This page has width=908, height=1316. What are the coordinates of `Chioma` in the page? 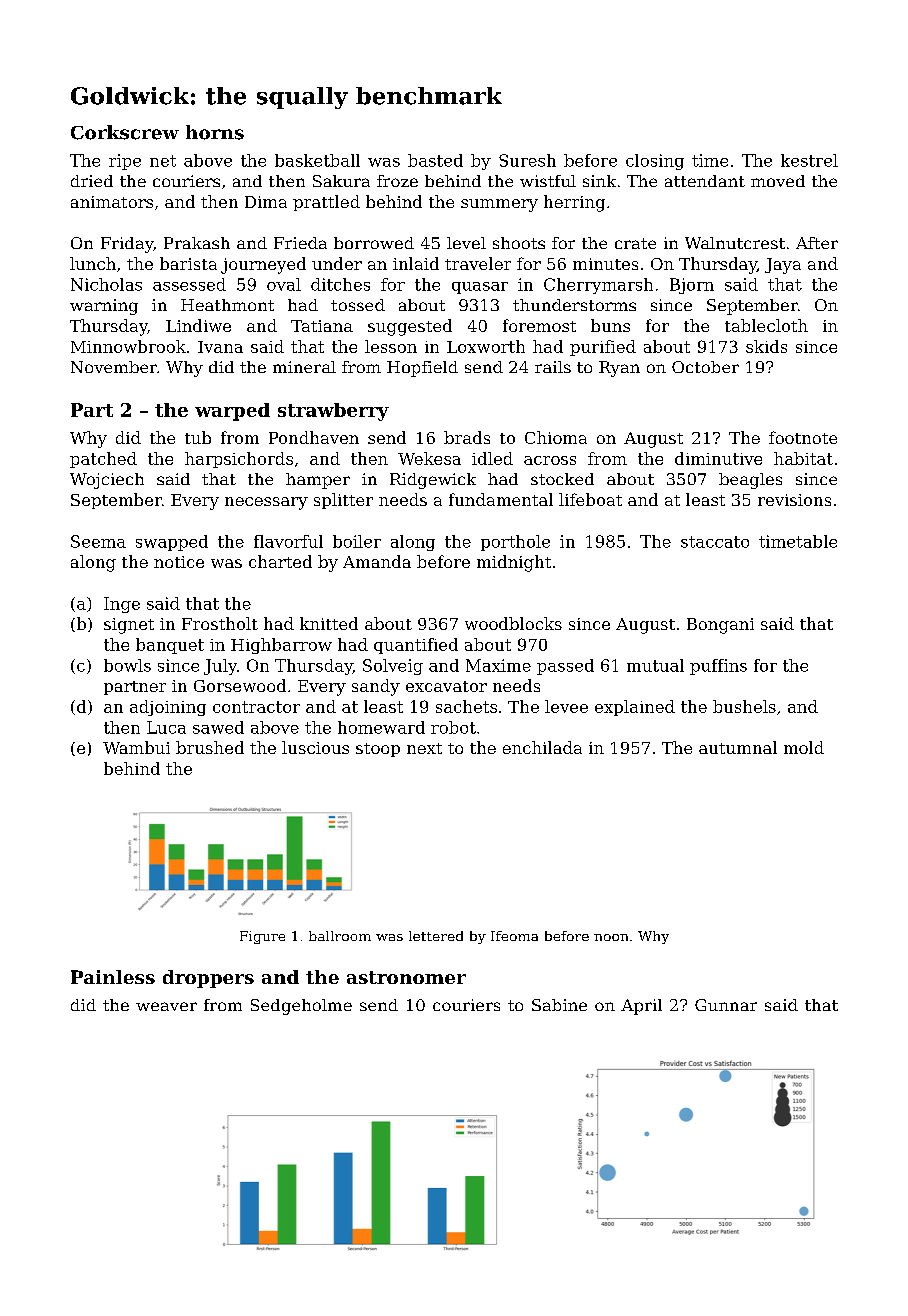 It's located at (556, 437).
